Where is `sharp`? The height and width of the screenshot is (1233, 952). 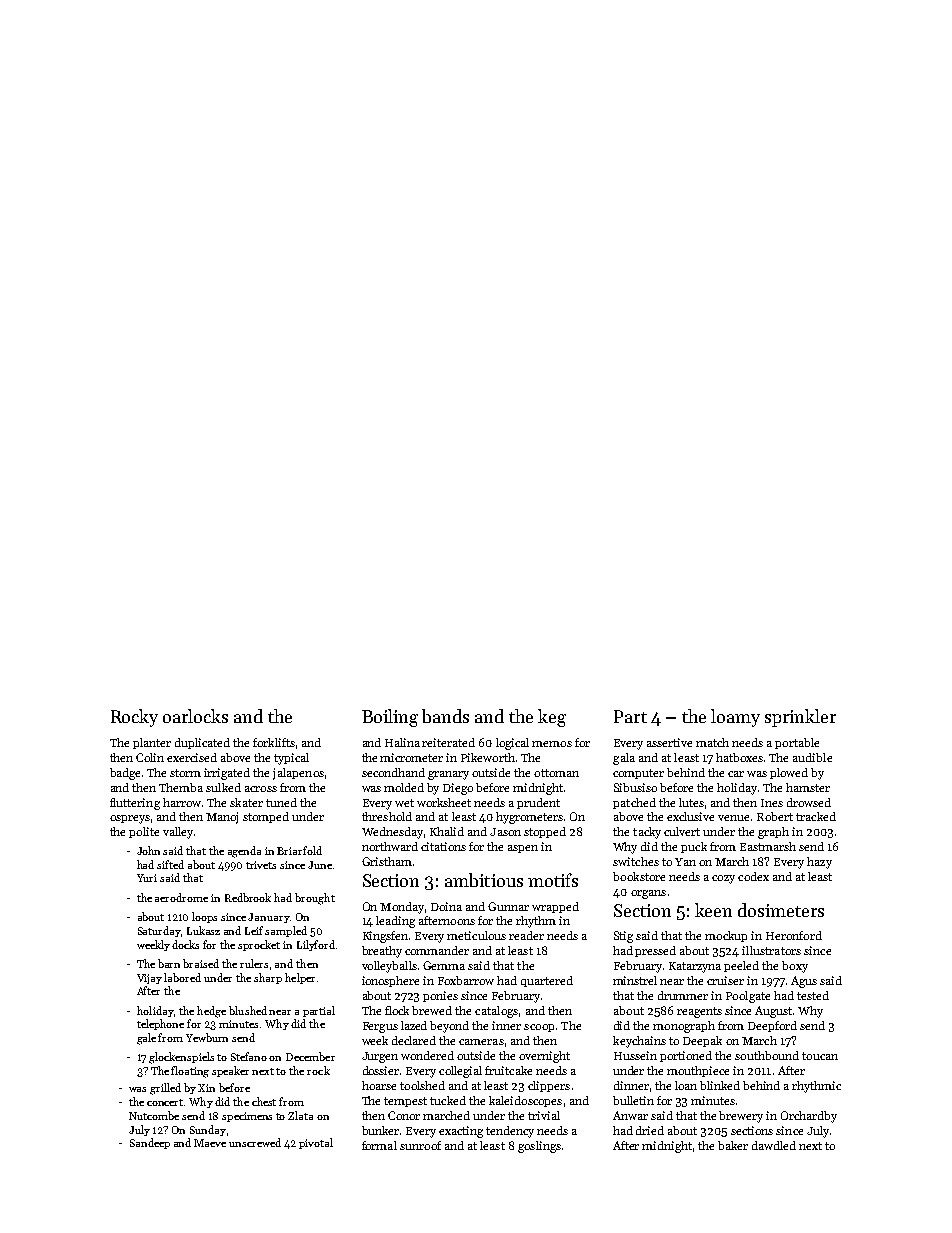
sharp is located at coordinates (268, 978).
